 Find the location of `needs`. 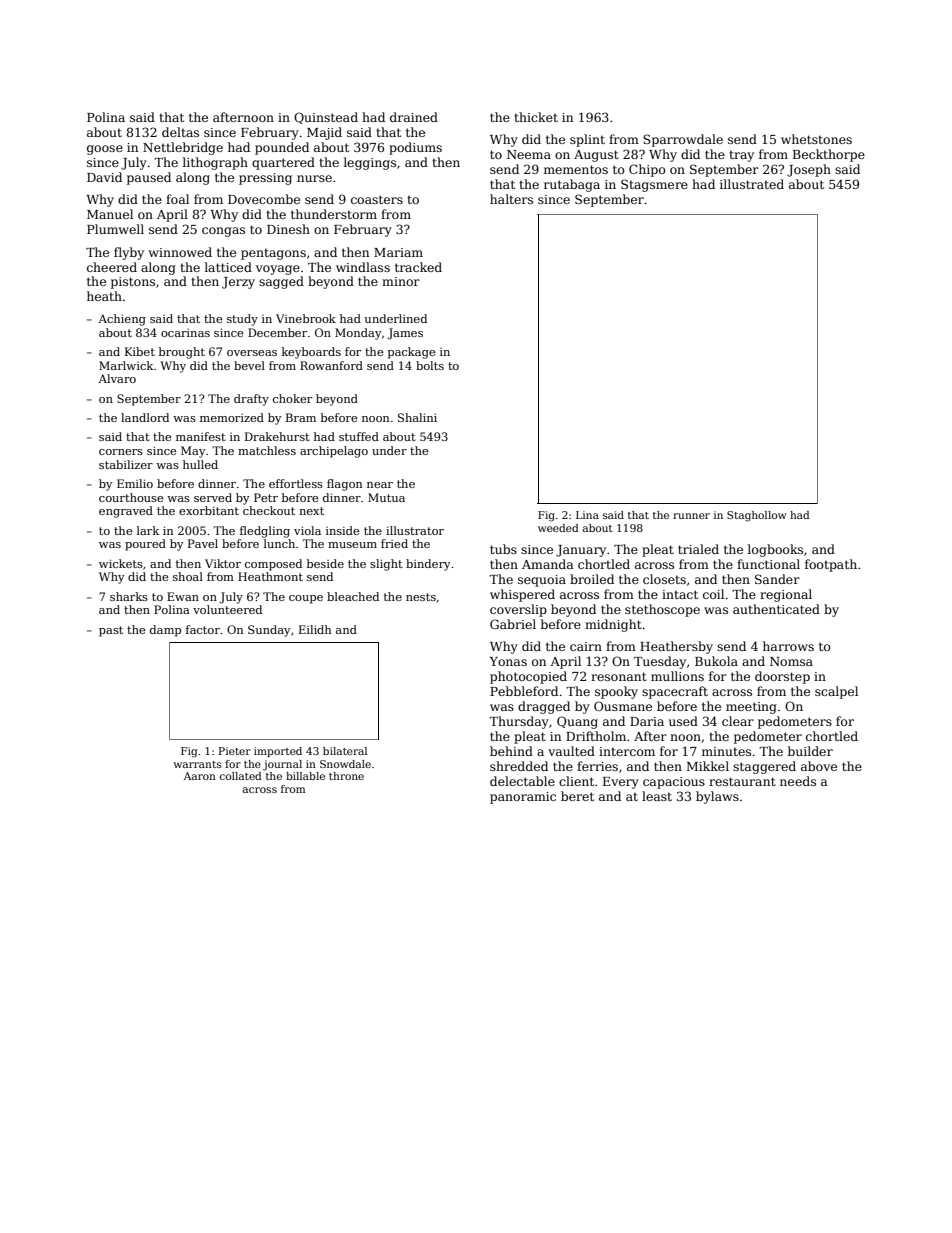

needs is located at coordinates (798, 781).
